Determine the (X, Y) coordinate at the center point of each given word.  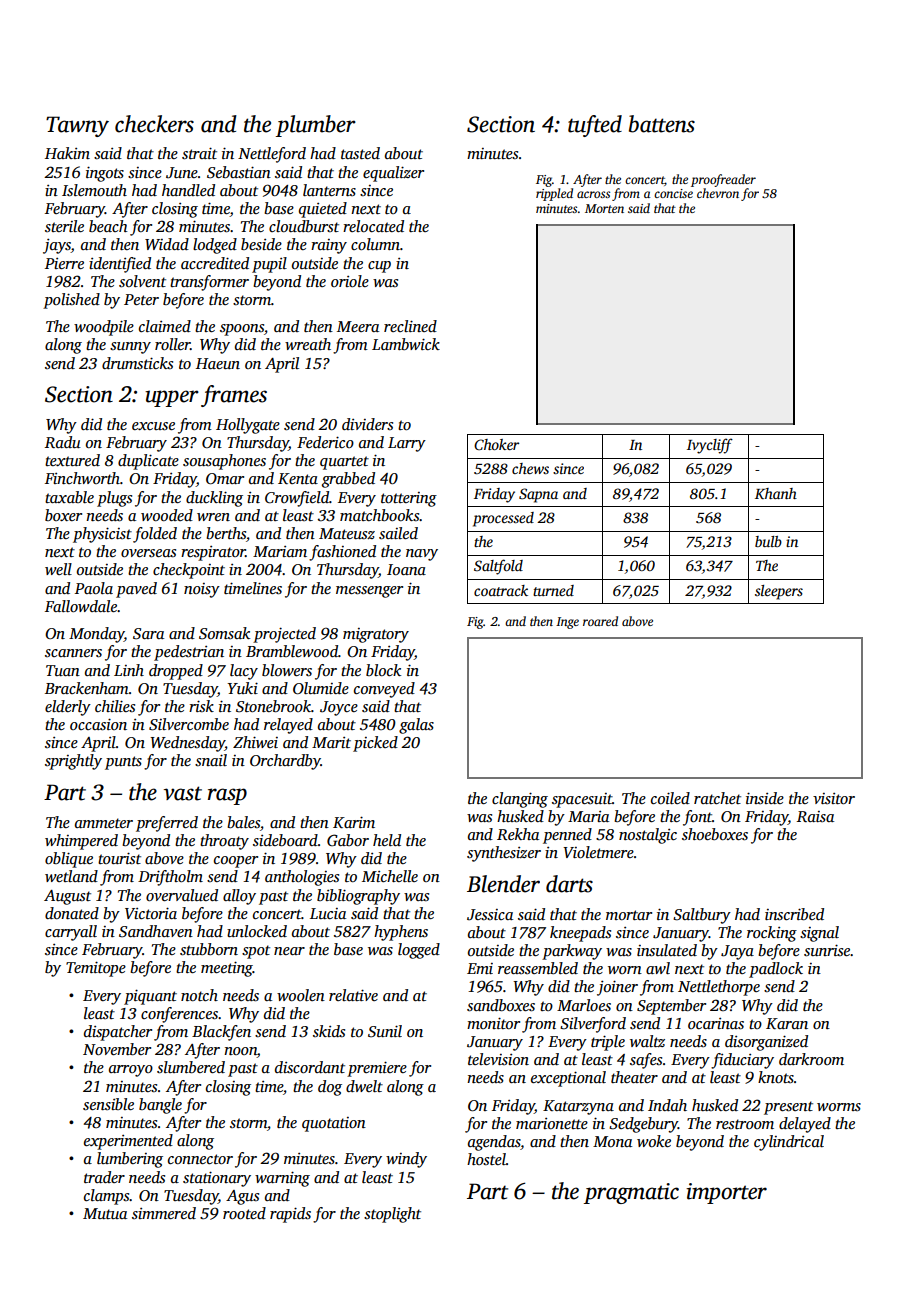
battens (662, 124)
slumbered (191, 1067)
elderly (68, 708)
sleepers (779, 592)
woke (654, 1141)
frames (234, 396)
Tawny (77, 126)
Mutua (105, 1213)
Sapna (538, 495)
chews (530, 468)
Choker (496, 444)
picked (375, 744)
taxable (69, 497)
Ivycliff (710, 446)
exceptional (568, 1079)
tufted (595, 126)
